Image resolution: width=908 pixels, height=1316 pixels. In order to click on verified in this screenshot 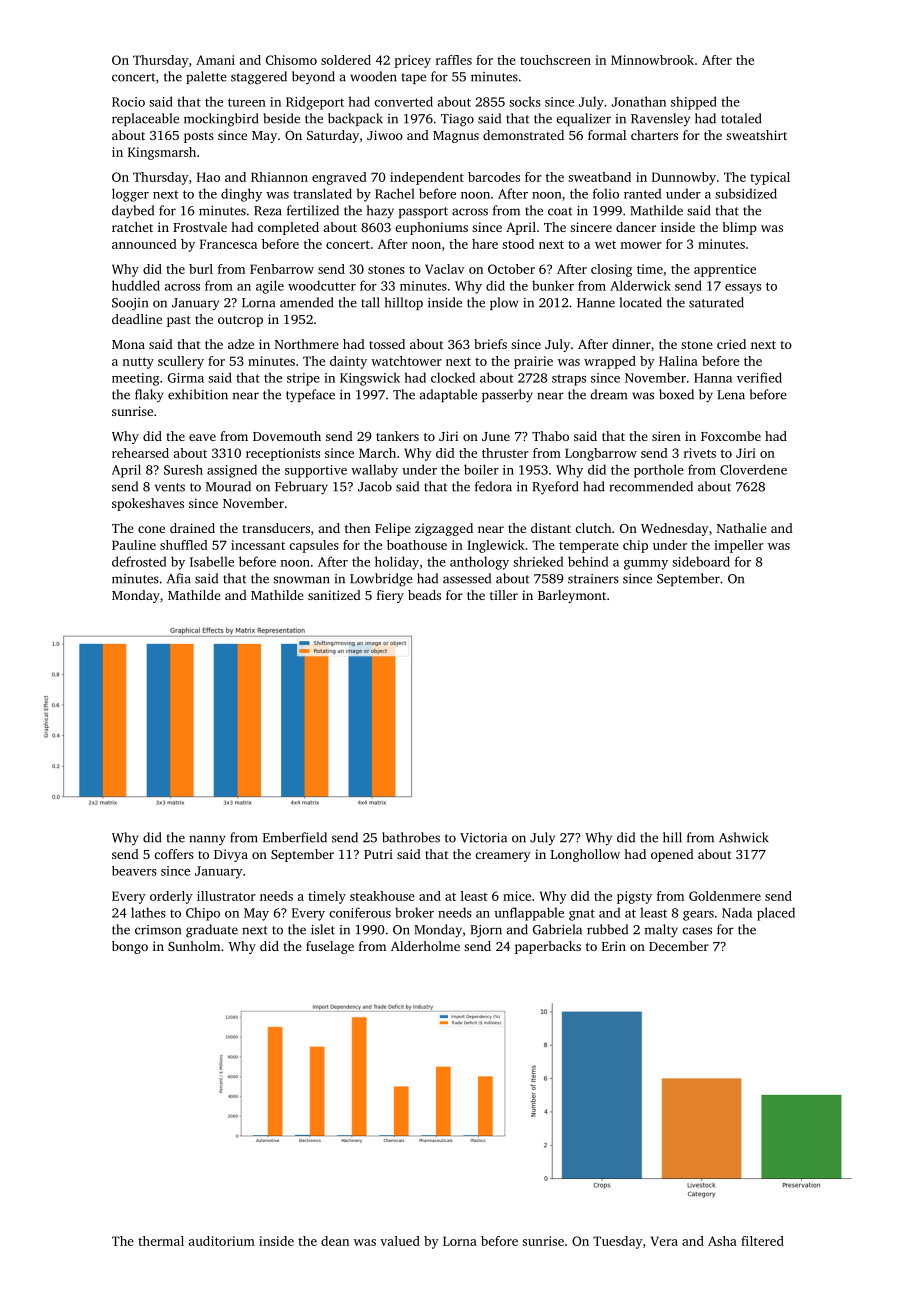, I will do `click(759, 377)`.
